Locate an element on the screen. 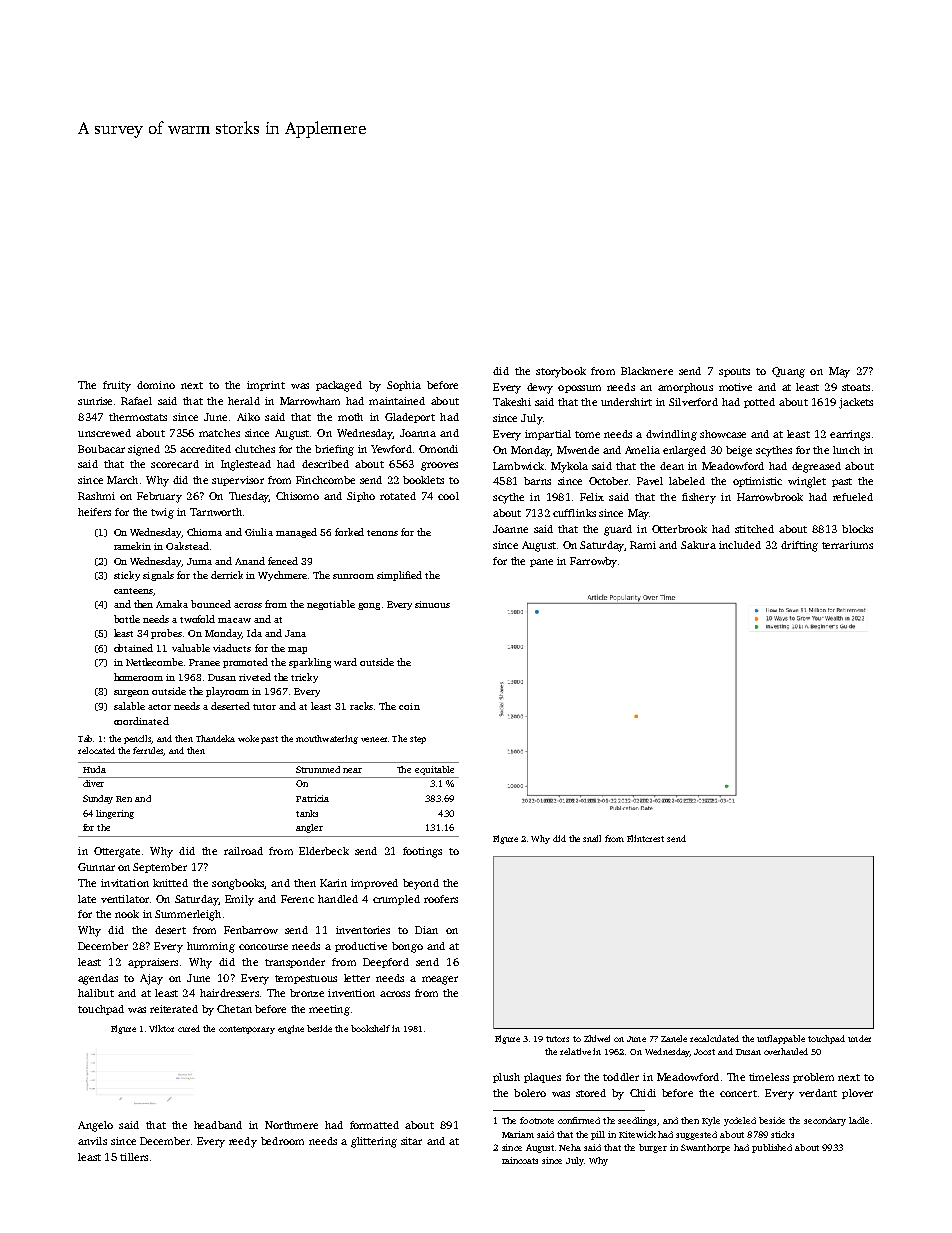  glittering is located at coordinates (374, 1142).
